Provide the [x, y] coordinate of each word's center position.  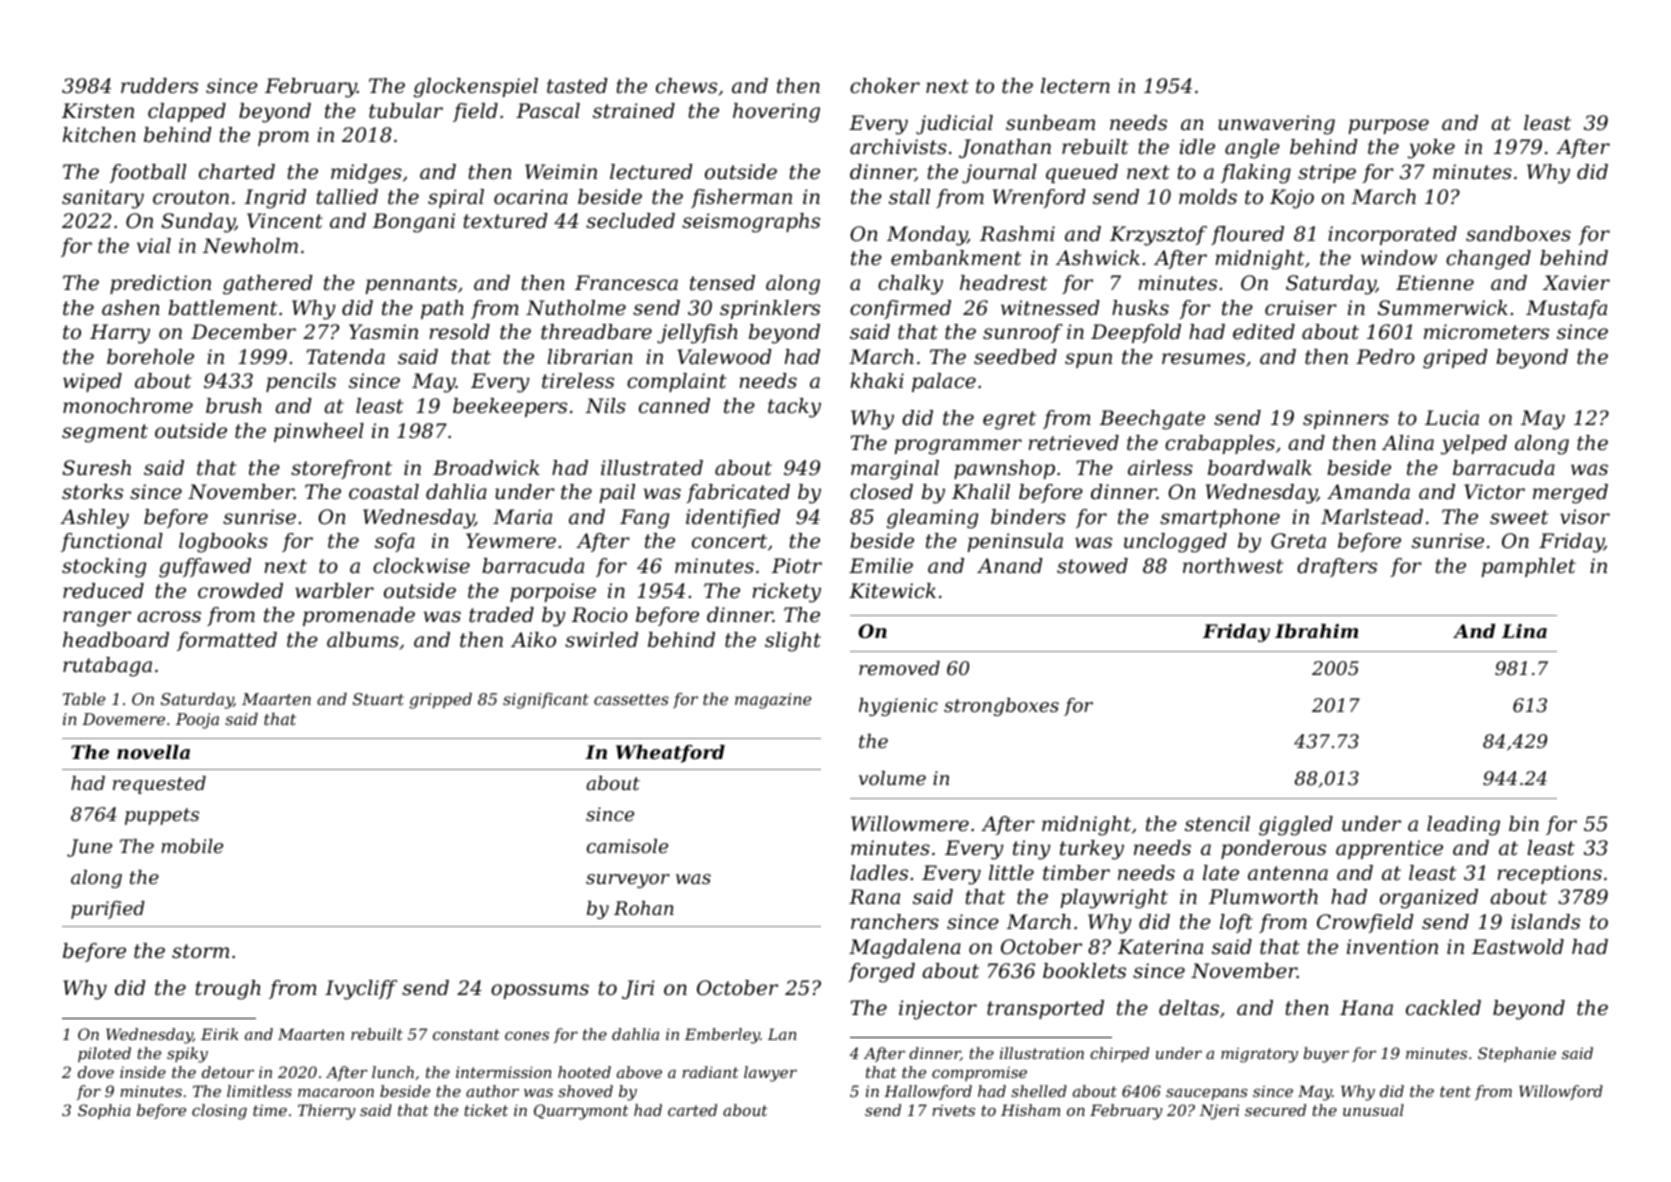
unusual [1373, 1110]
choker [885, 86]
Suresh [96, 468]
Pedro [1385, 357]
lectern [1075, 86]
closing [219, 1112]
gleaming [932, 519]
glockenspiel [476, 88]
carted [692, 1110]
